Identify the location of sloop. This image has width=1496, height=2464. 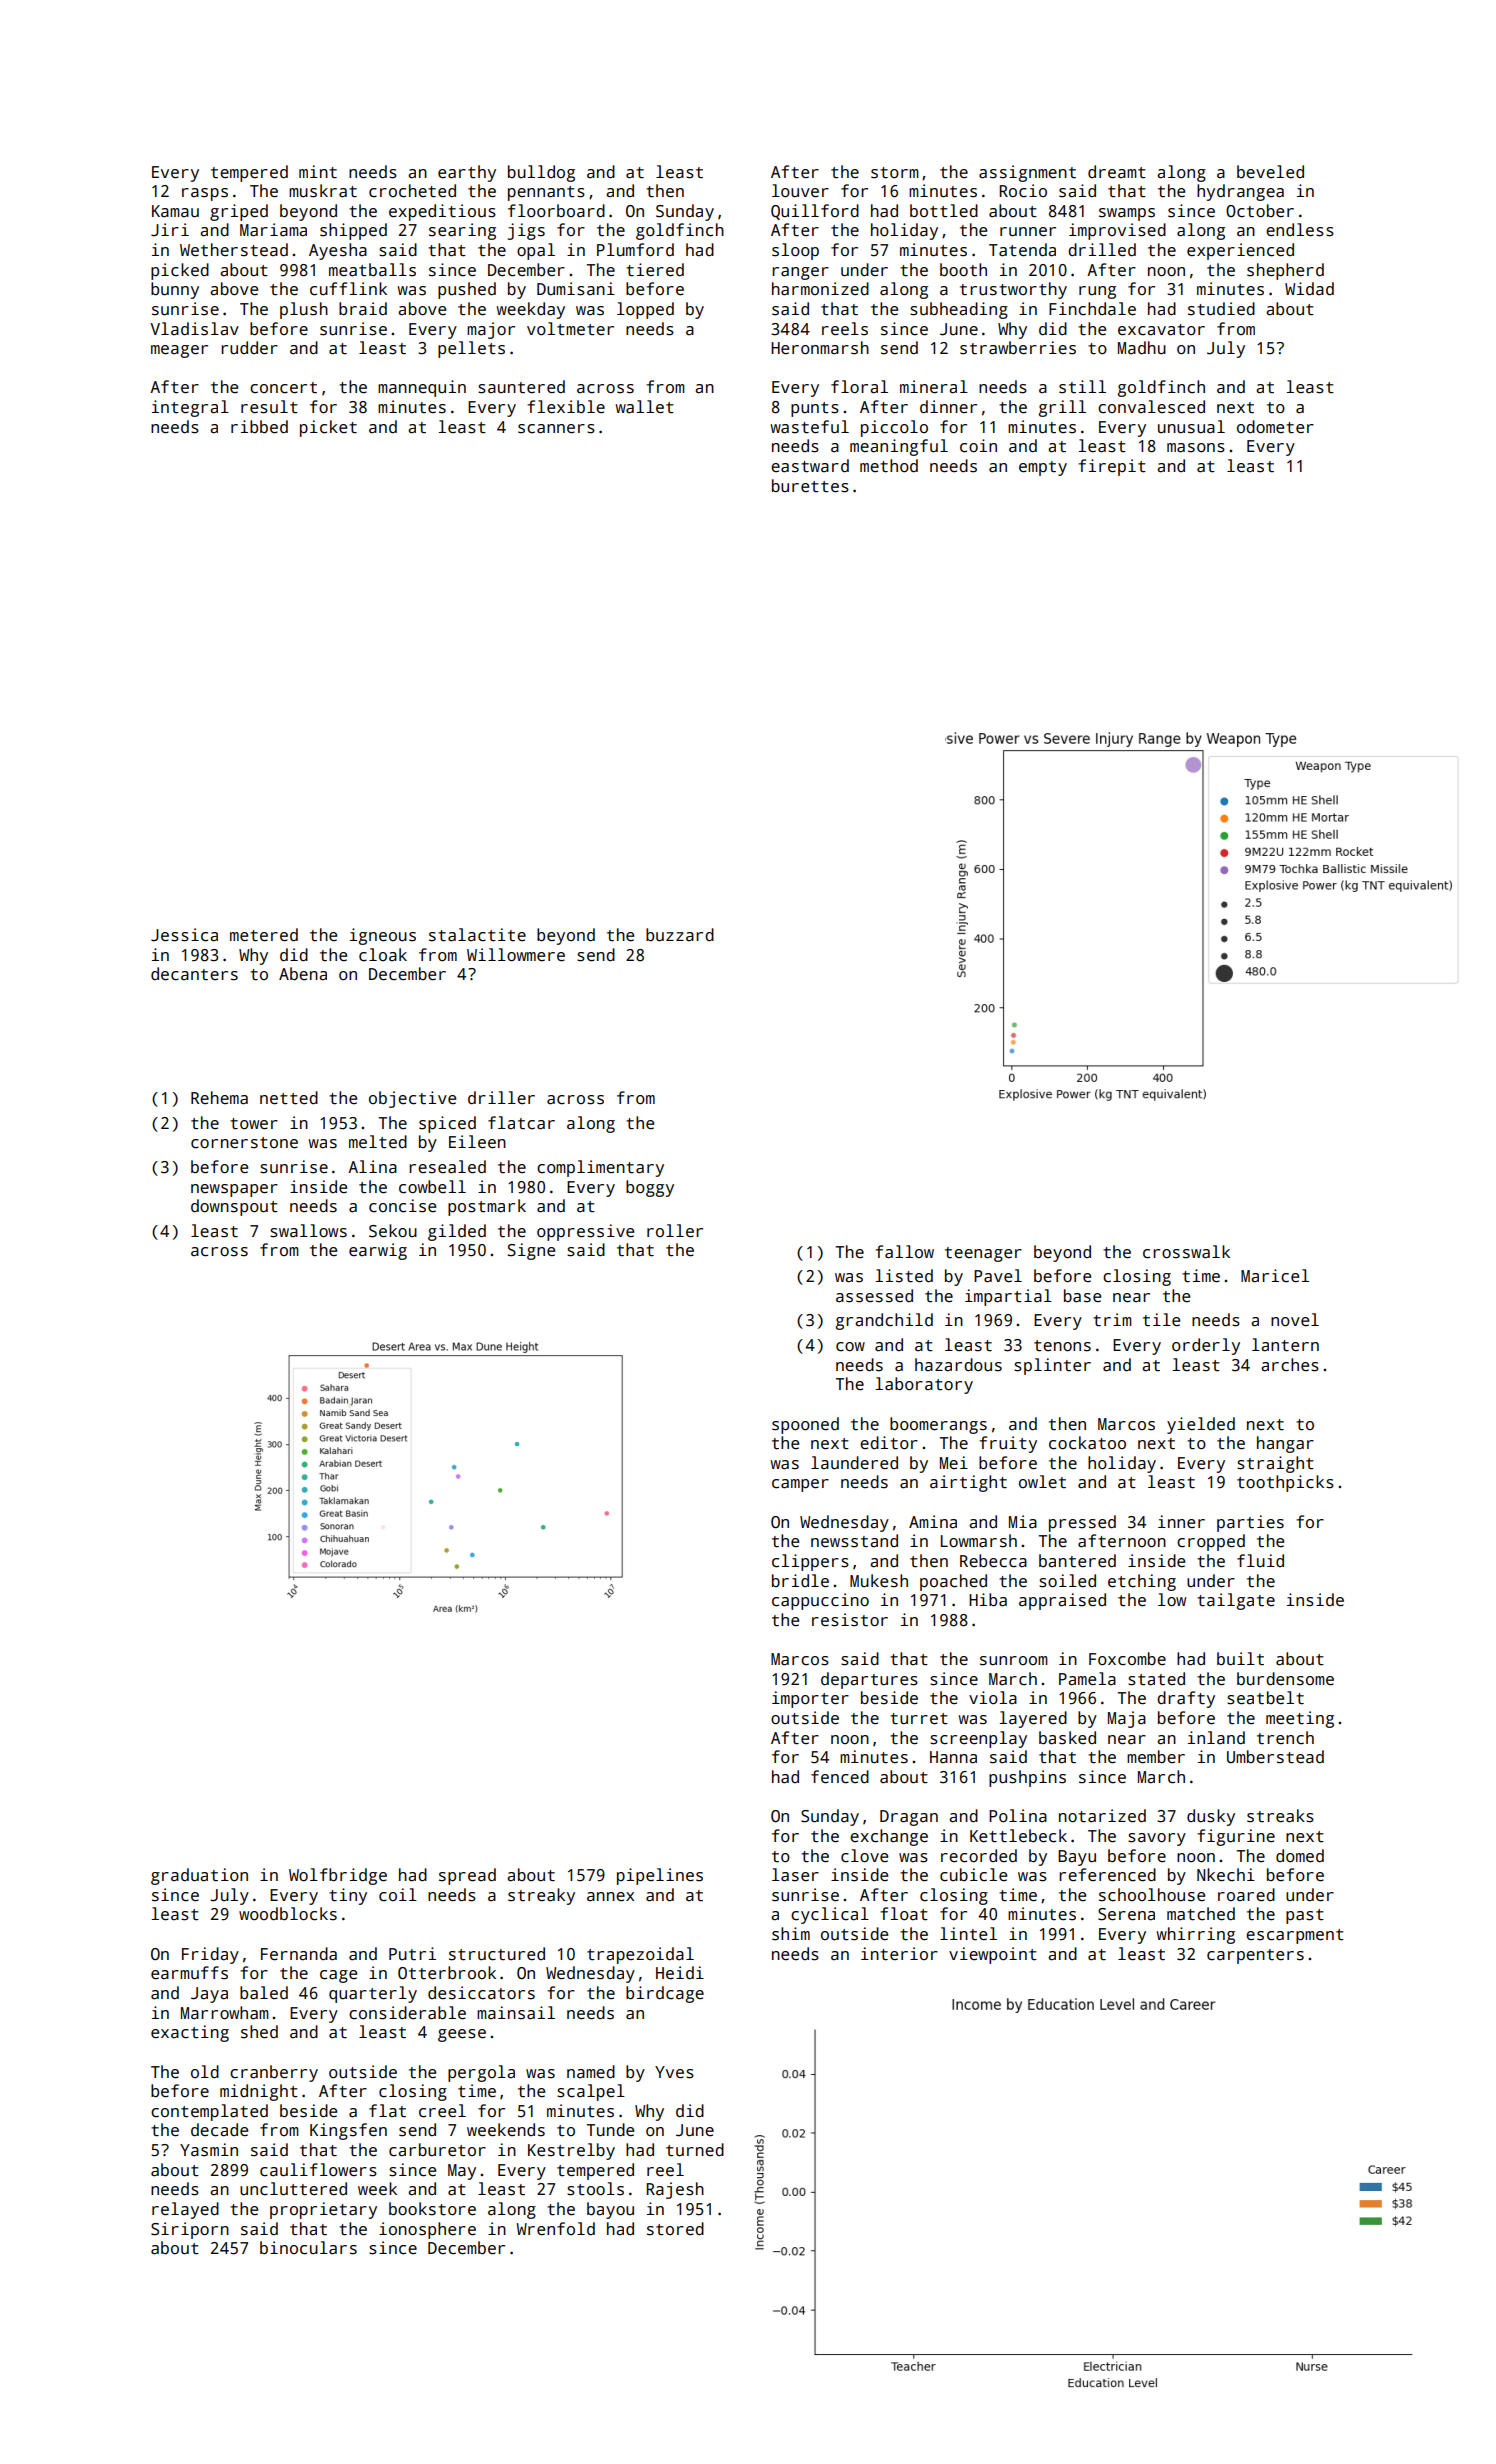
(795, 251).
